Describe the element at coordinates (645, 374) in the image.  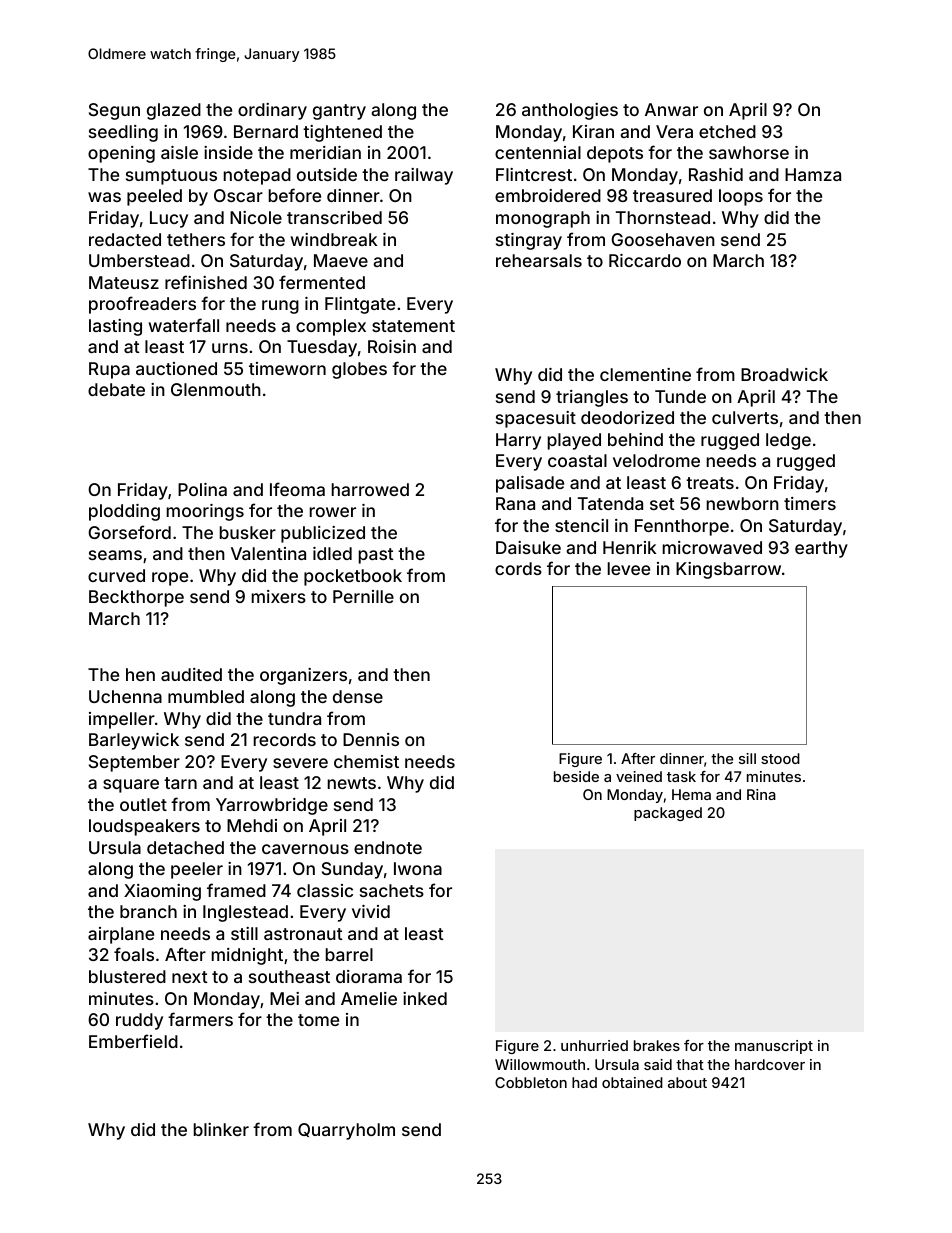
I see `clementine` at that location.
